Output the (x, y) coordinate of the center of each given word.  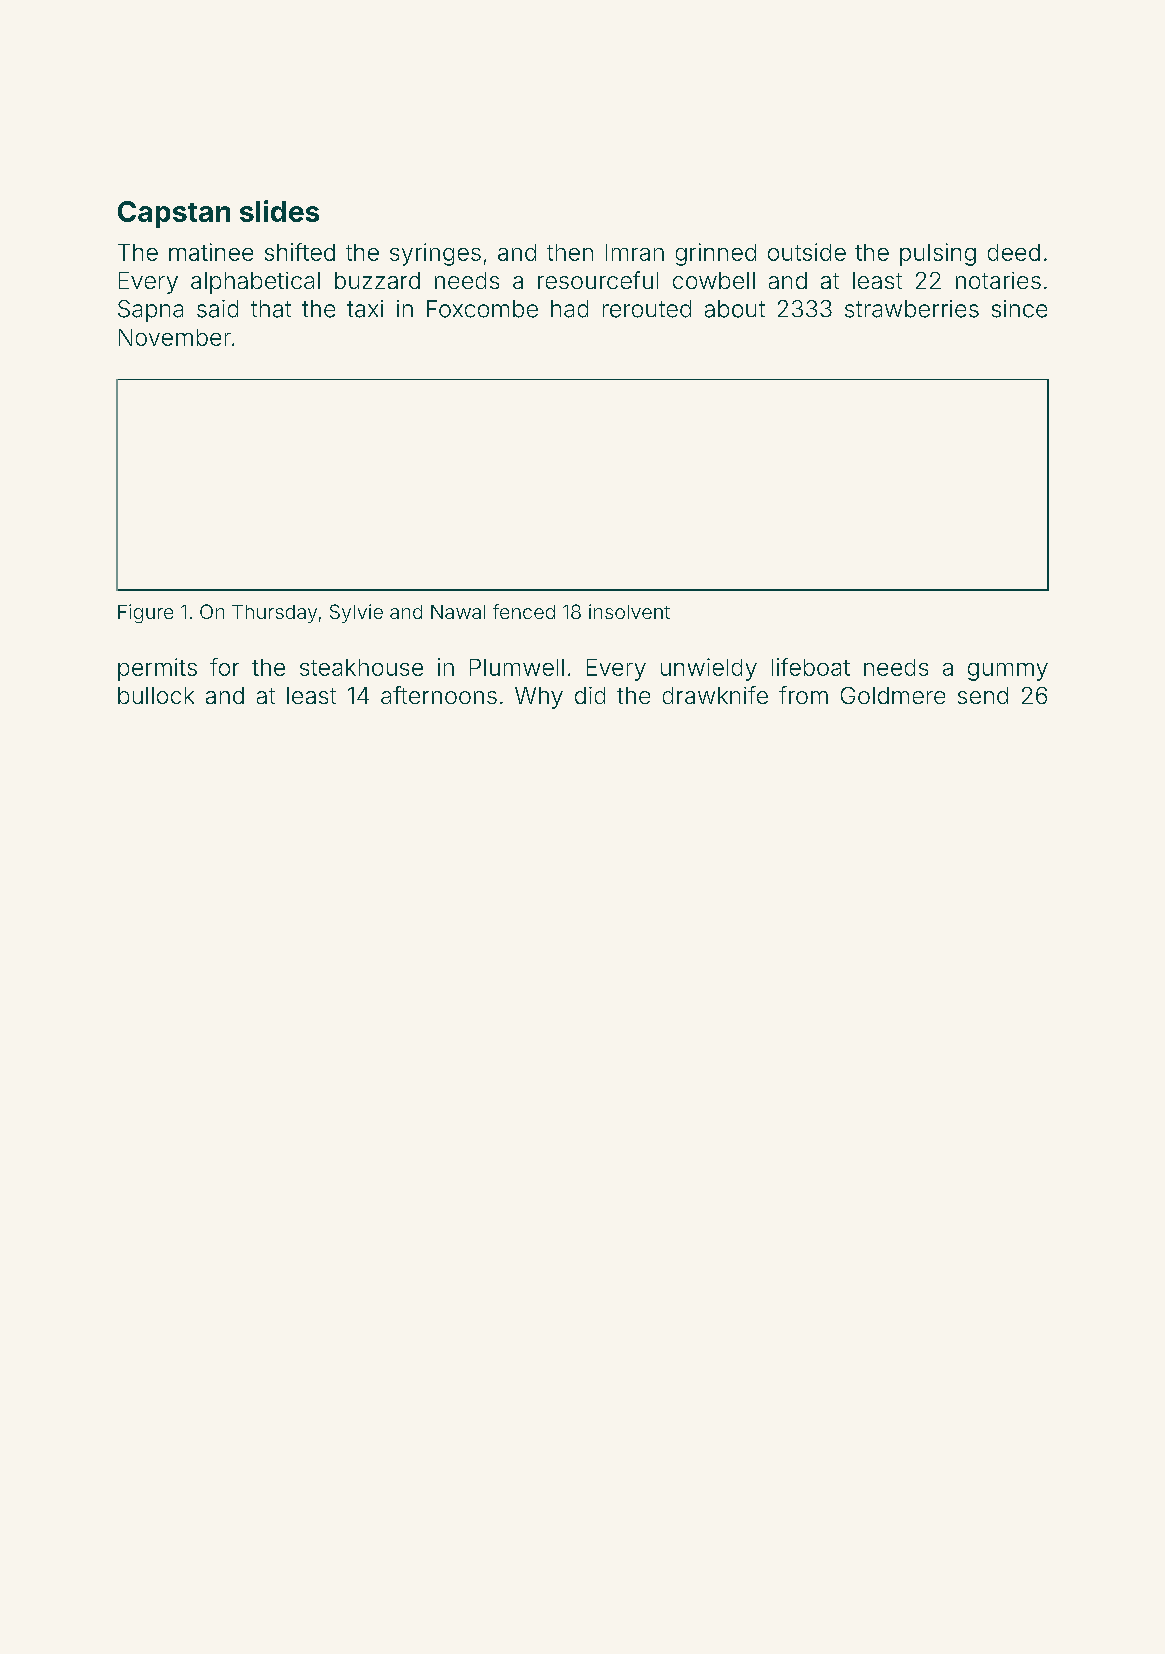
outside (807, 252)
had (569, 309)
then (570, 252)
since (1019, 309)
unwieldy (709, 669)
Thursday (274, 614)
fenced (524, 611)
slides (279, 211)
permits (157, 669)
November (175, 337)
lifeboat (811, 667)
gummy (1008, 672)
